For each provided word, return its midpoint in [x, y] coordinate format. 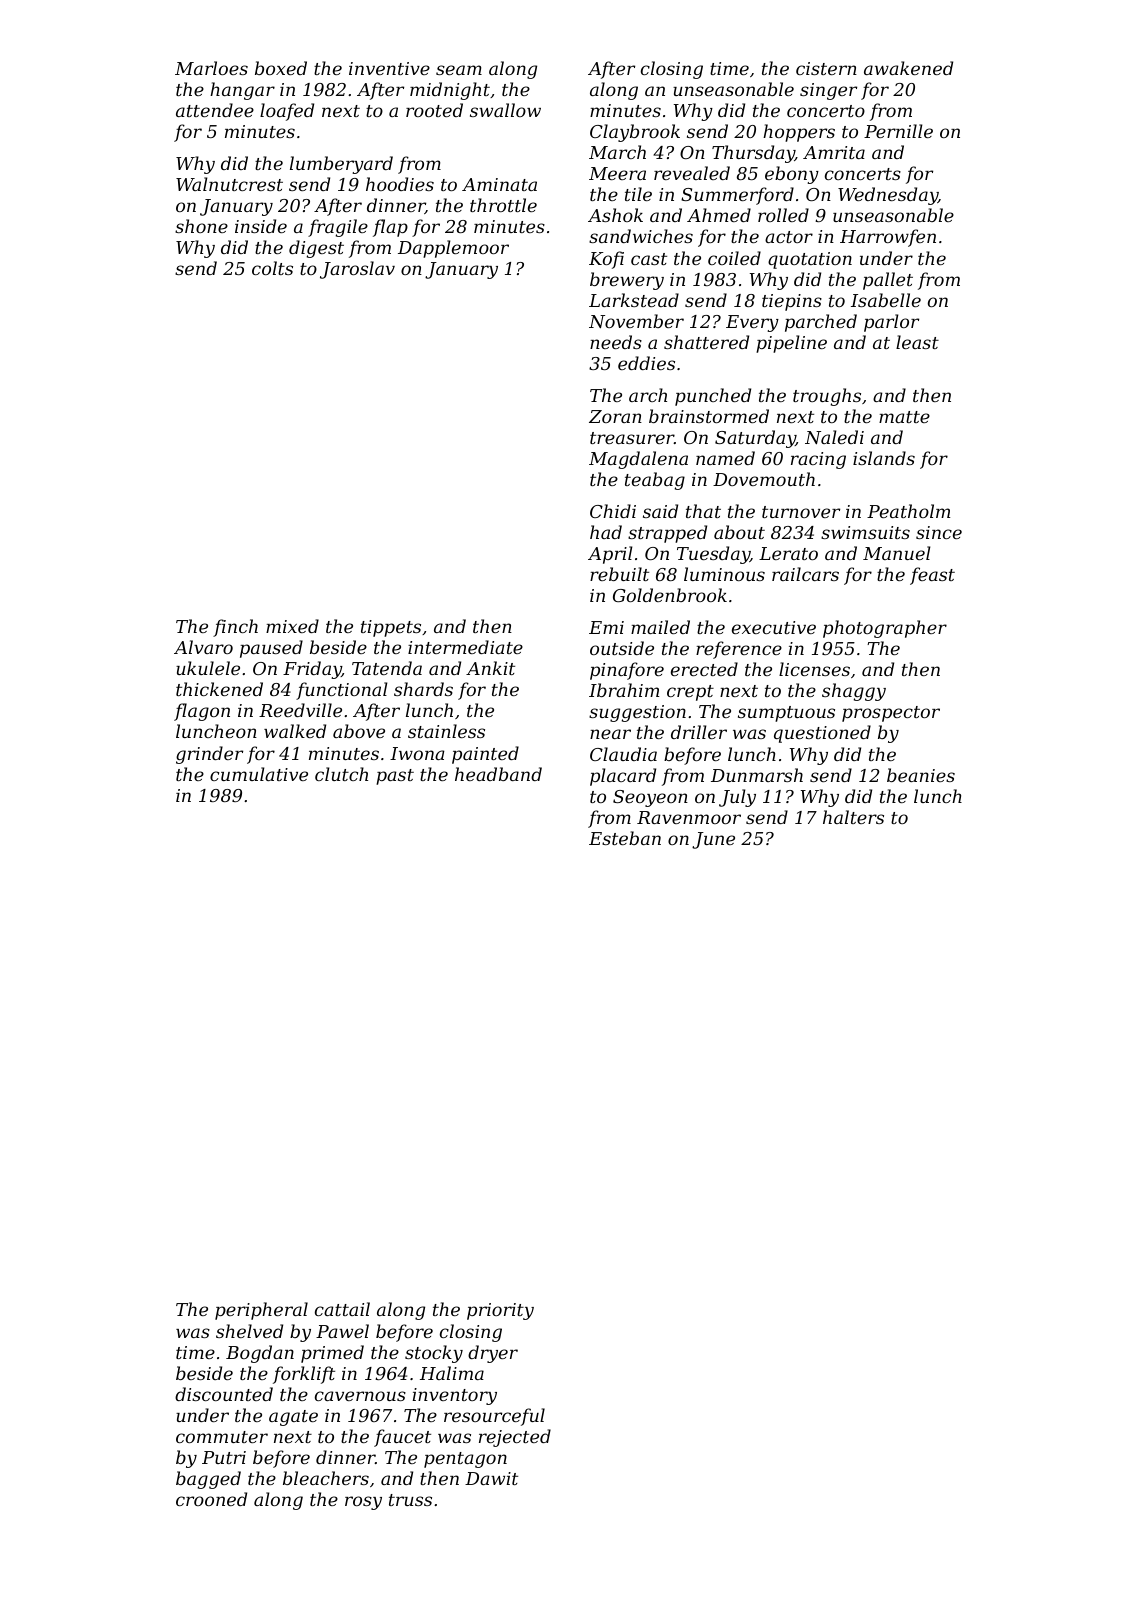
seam [459, 70]
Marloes [211, 68]
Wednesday [888, 196]
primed [332, 1354]
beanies [921, 775]
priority [500, 1311]
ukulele [208, 668]
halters [853, 817]
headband [498, 774]
